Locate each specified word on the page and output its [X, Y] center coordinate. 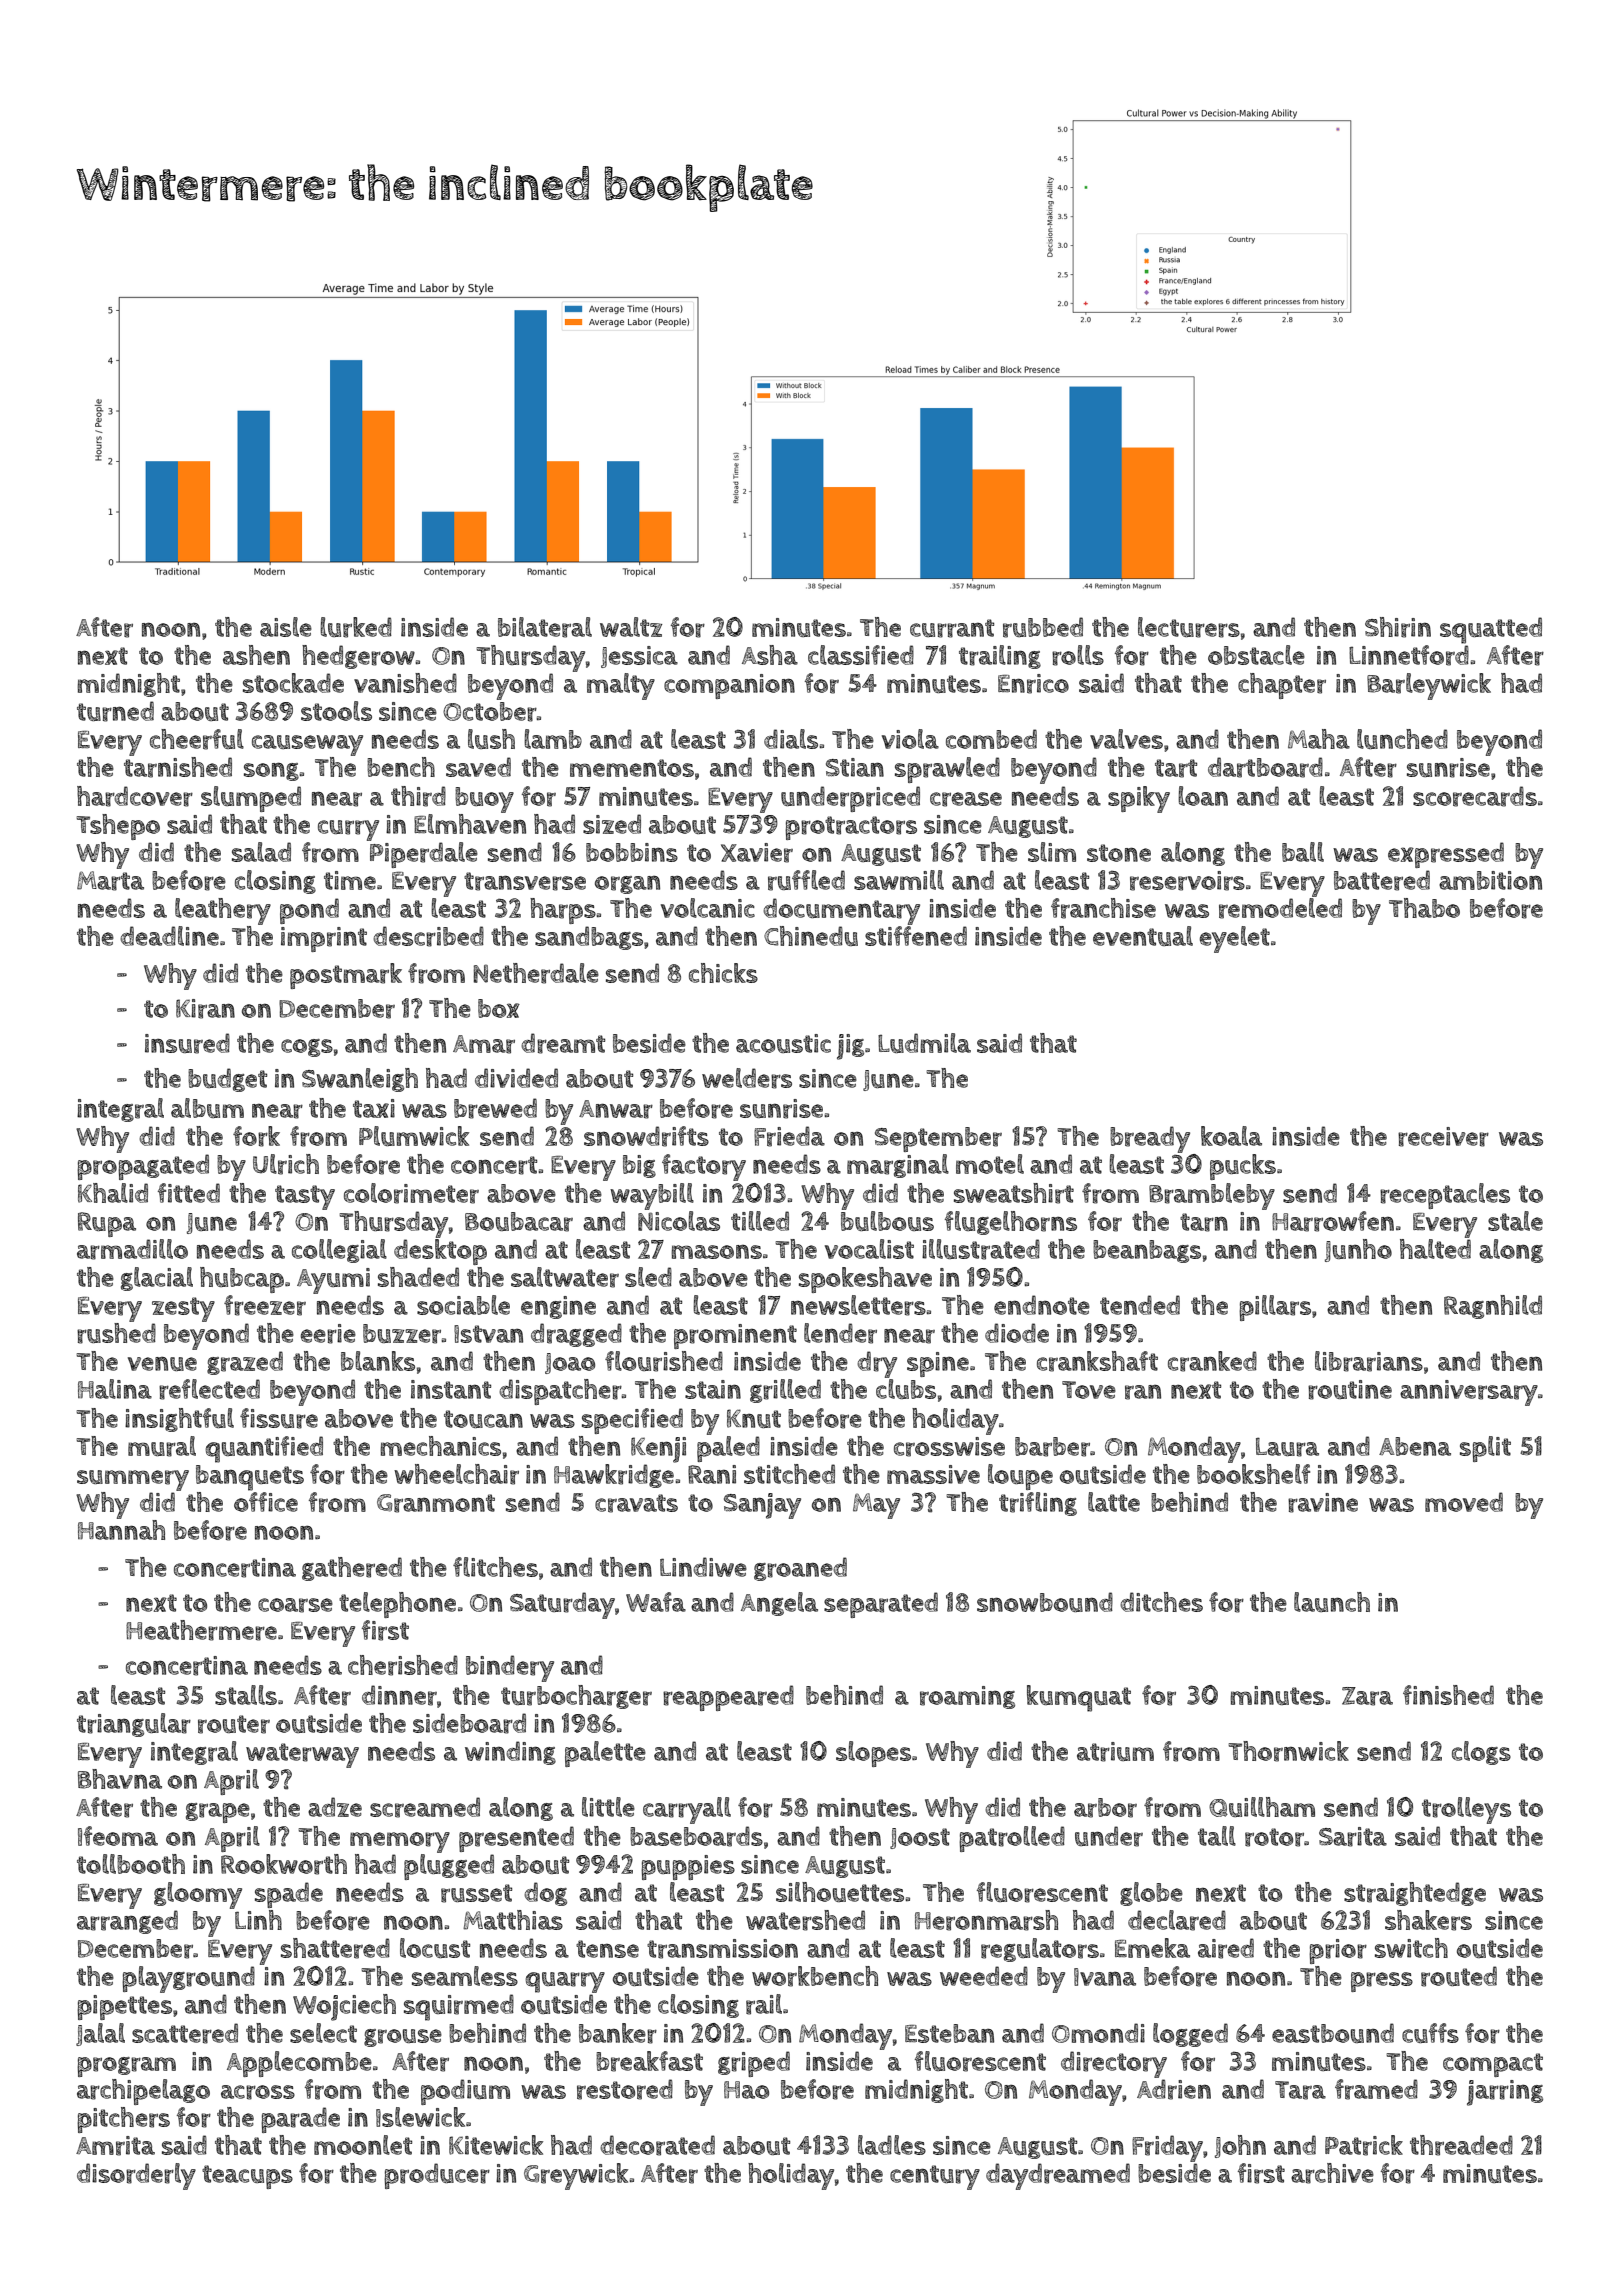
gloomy [198, 1895]
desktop [440, 1252]
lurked [356, 627]
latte [1114, 1502]
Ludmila [924, 1043]
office [266, 1502]
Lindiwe [703, 1567]
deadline [169, 936]
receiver [1443, 1137]
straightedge [1415, 1894]
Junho [1358, 1250]
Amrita [115, 2146]
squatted [1491, 630]
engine [558, 1307]
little [608, 1807]
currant [952, 628]
